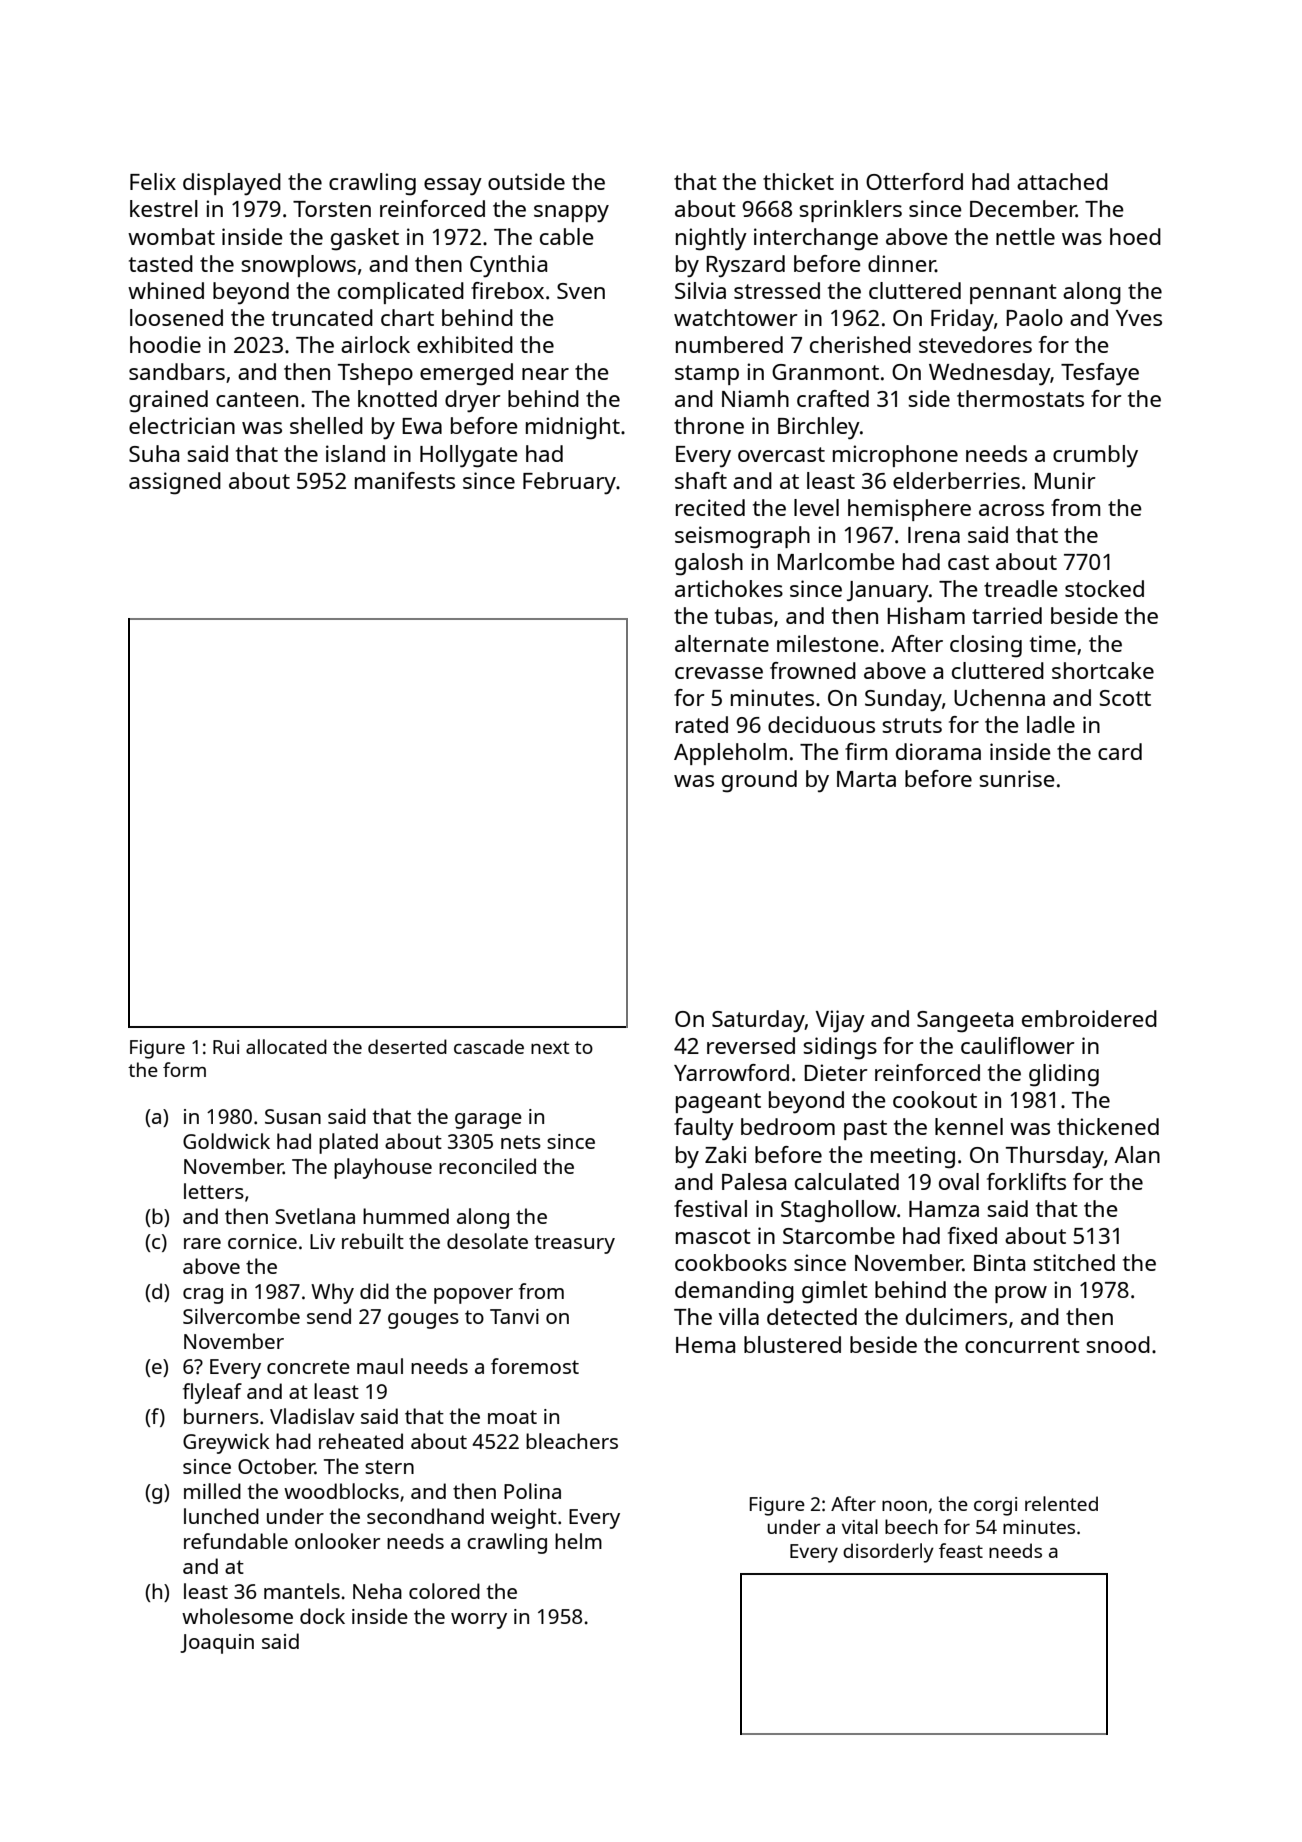 The height and width of the screenshot is (1842, 1302). Describe the element at coordinates (1089, 1018) in the screenshot. I see `embroidered` at that location.
